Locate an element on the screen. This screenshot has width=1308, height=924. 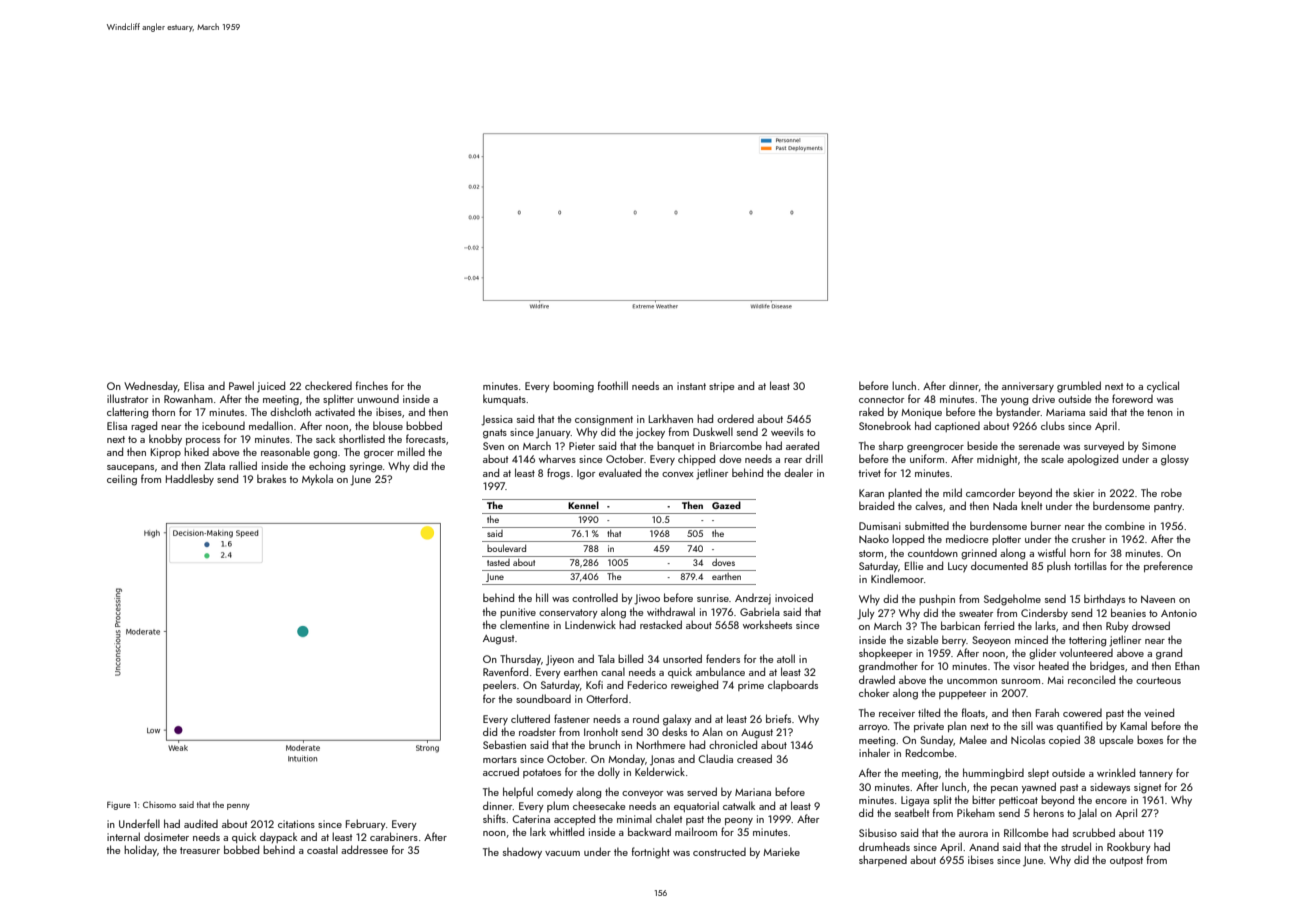
puppeteer is located at coordinates (962, 694).
